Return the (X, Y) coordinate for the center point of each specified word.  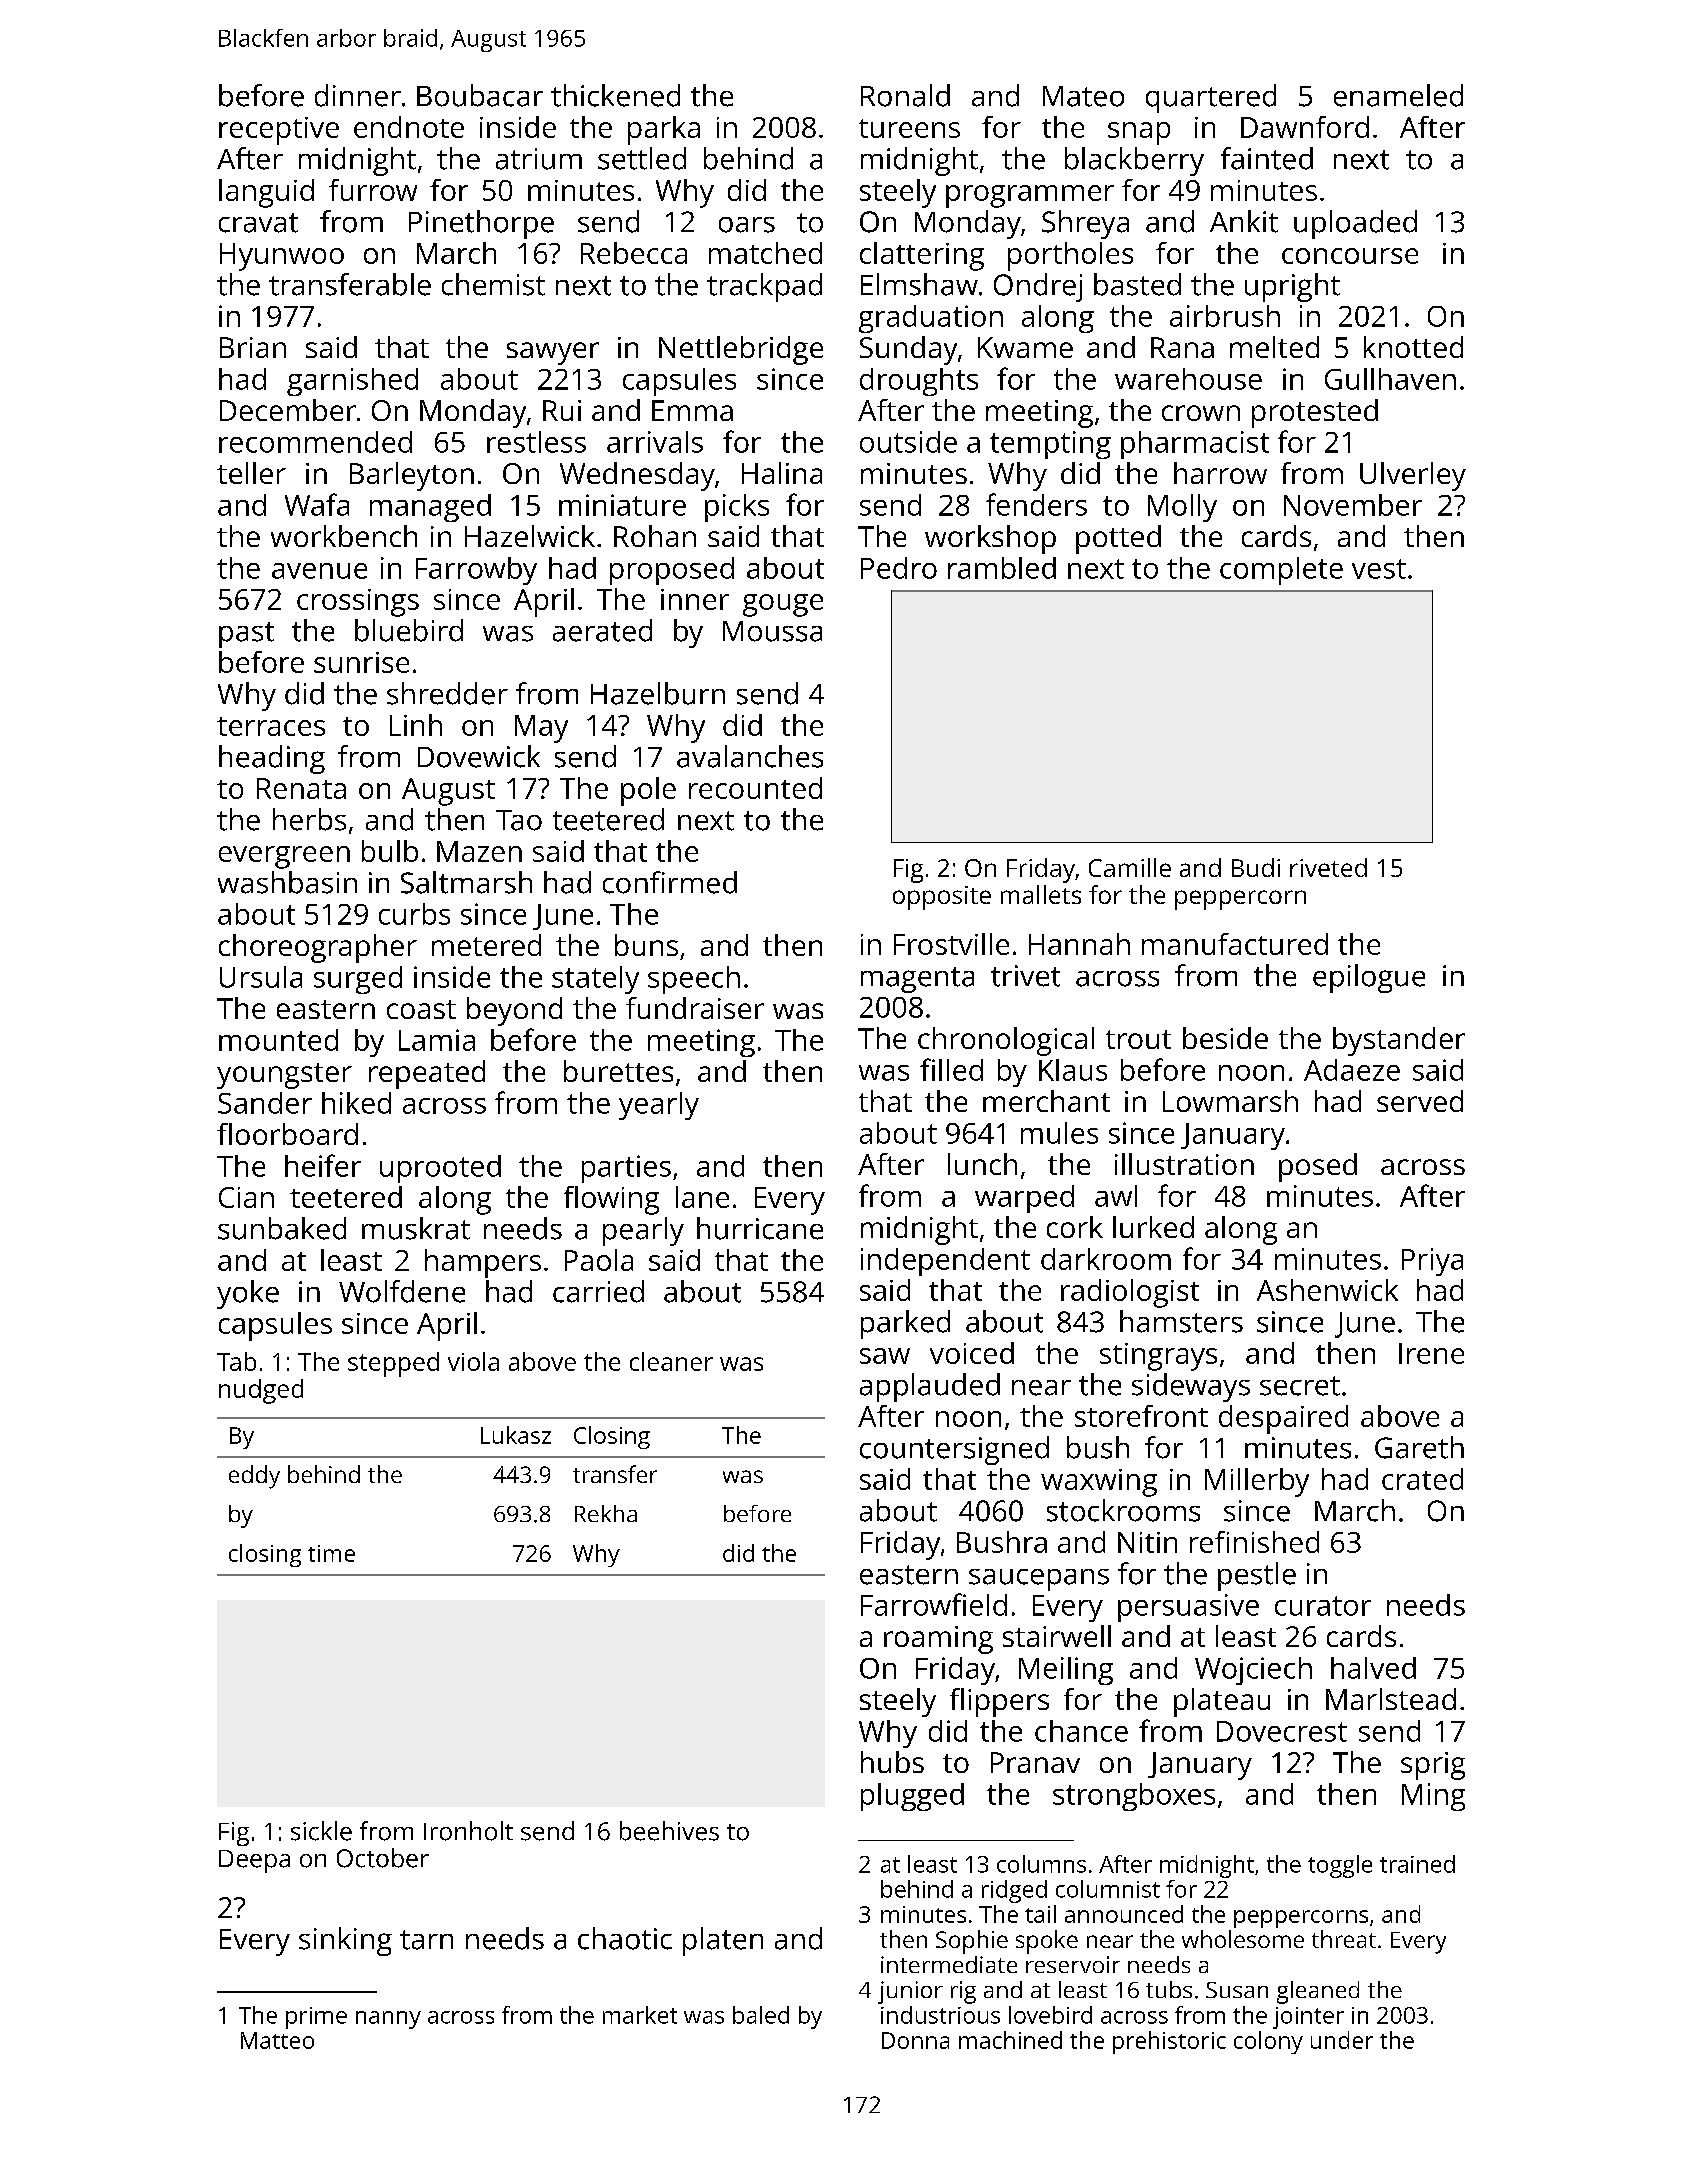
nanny (388, 2020)
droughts (919, 382)
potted (1118, 539)
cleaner (671, 1361)
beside (1225, 1038)
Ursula (261, 977)
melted (1274, 347)
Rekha (606, 1513)
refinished (1254, 1542)
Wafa (317, 504)
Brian (253, 347)
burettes (618, 1071)
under (1342, 2040)
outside (908, 442)
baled (761, 2015)
